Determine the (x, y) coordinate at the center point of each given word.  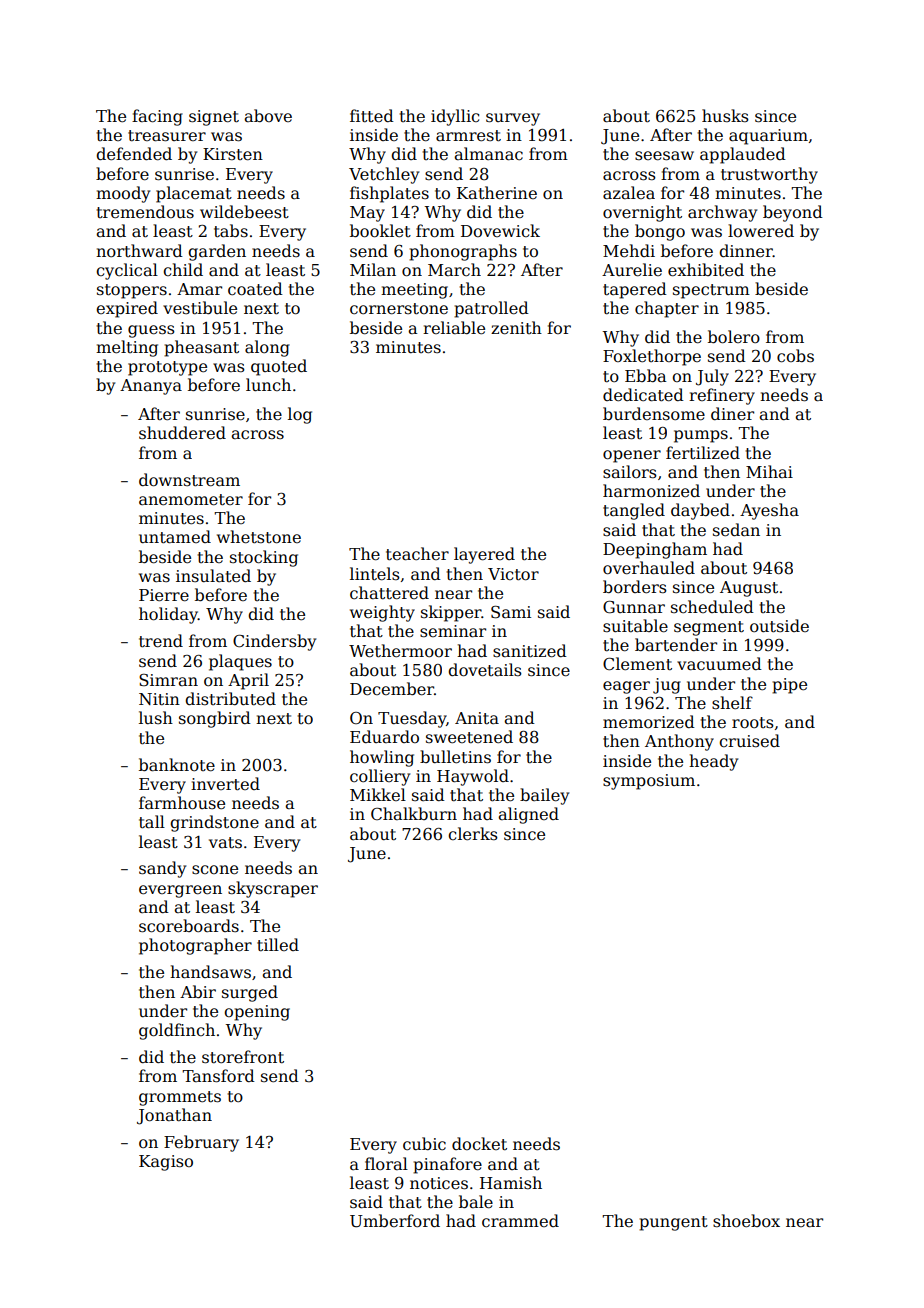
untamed (175, 537)
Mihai (769, 471)
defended (134, 154)
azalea (629, 193)
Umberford (395, 1221)
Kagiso (166, 1163)
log (300, 415)
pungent (673, 1223)
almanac (488, 154)
